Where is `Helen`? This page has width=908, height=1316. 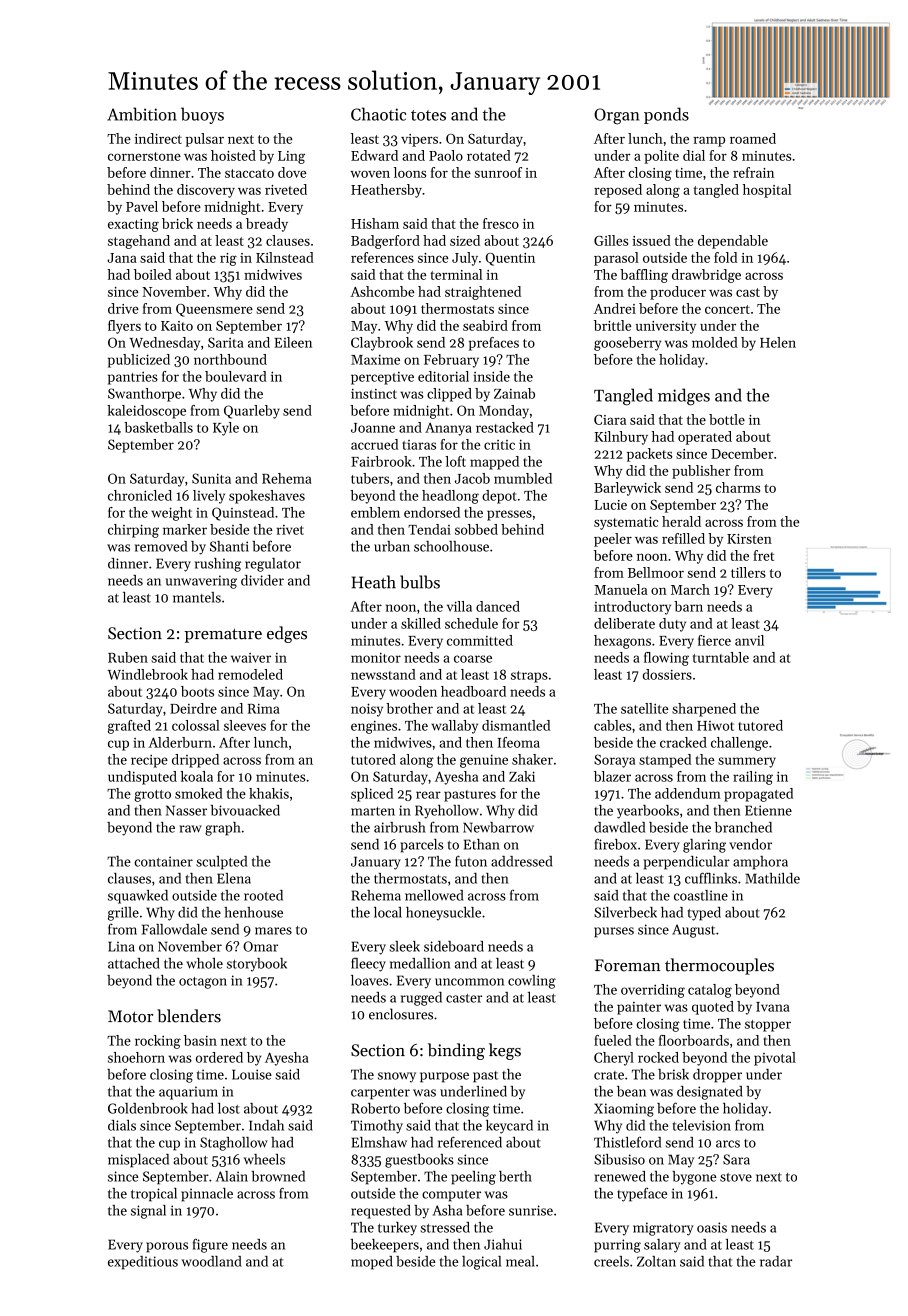 Helen is located at coordinates (778, 342).
